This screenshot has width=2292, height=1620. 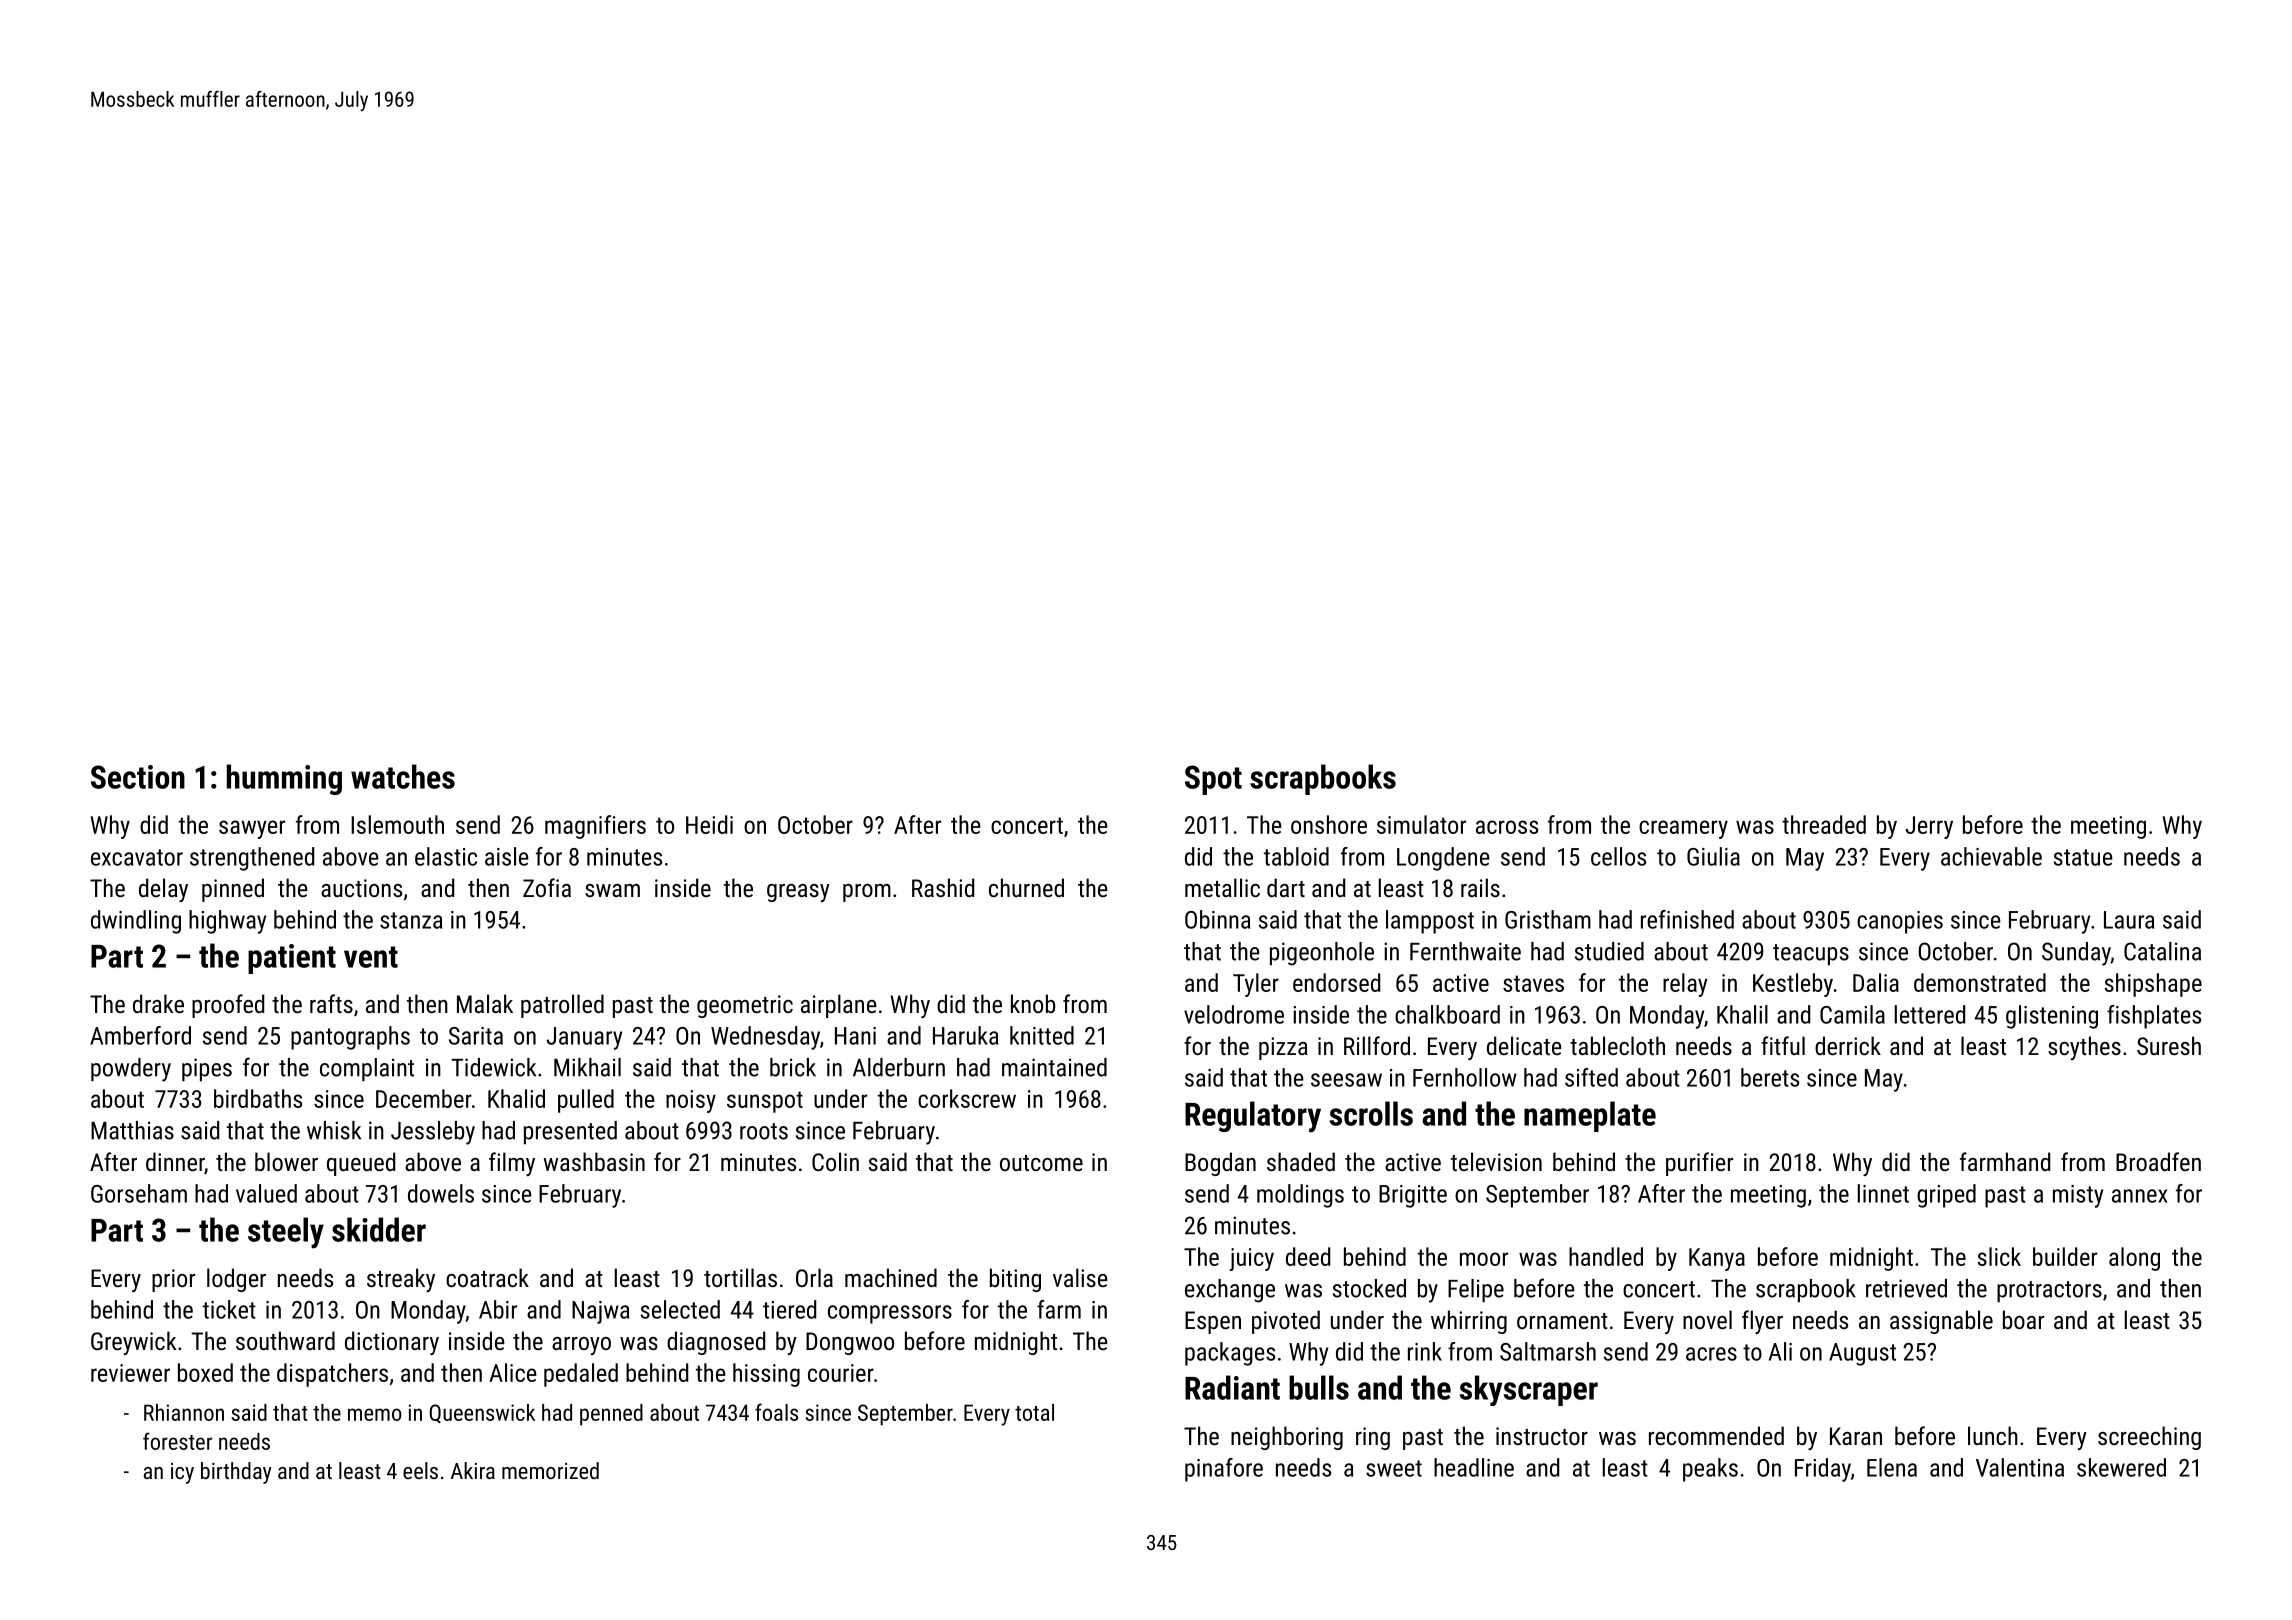 I want to click on birthday, so click(x=236, y=1473).
